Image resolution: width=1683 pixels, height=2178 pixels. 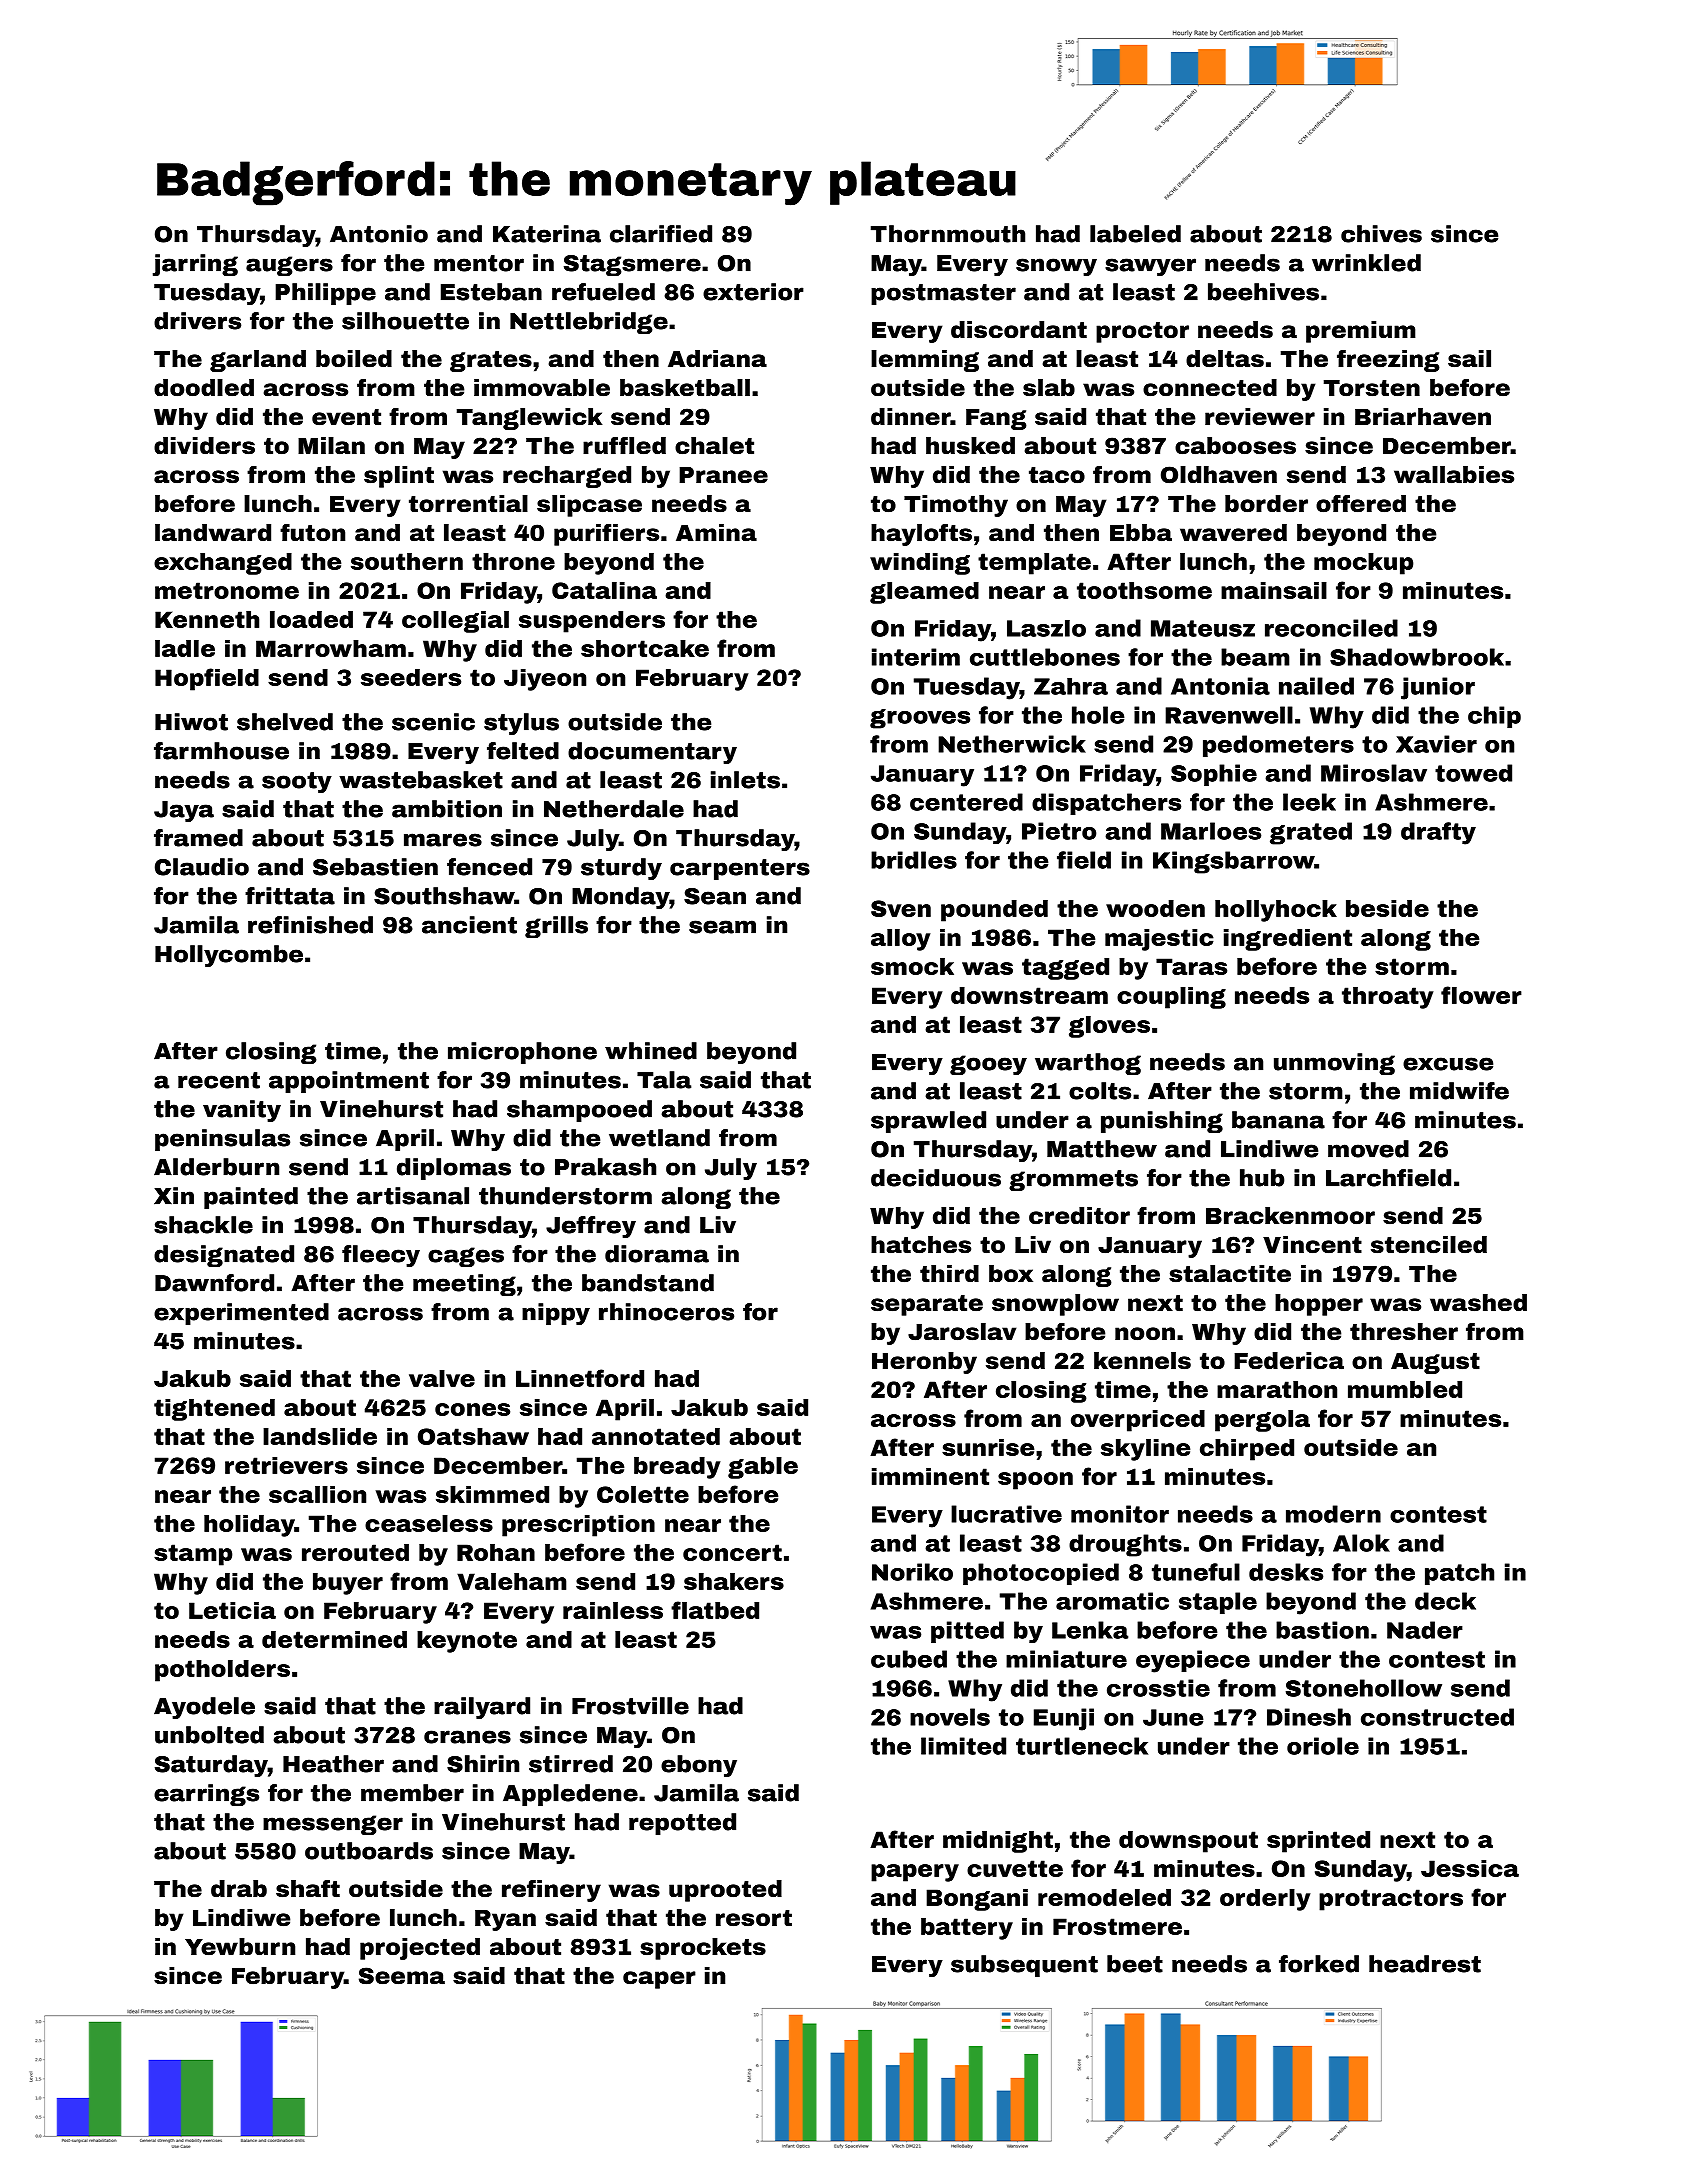 I want to click on holiday, so click(x=249, y=1526).
